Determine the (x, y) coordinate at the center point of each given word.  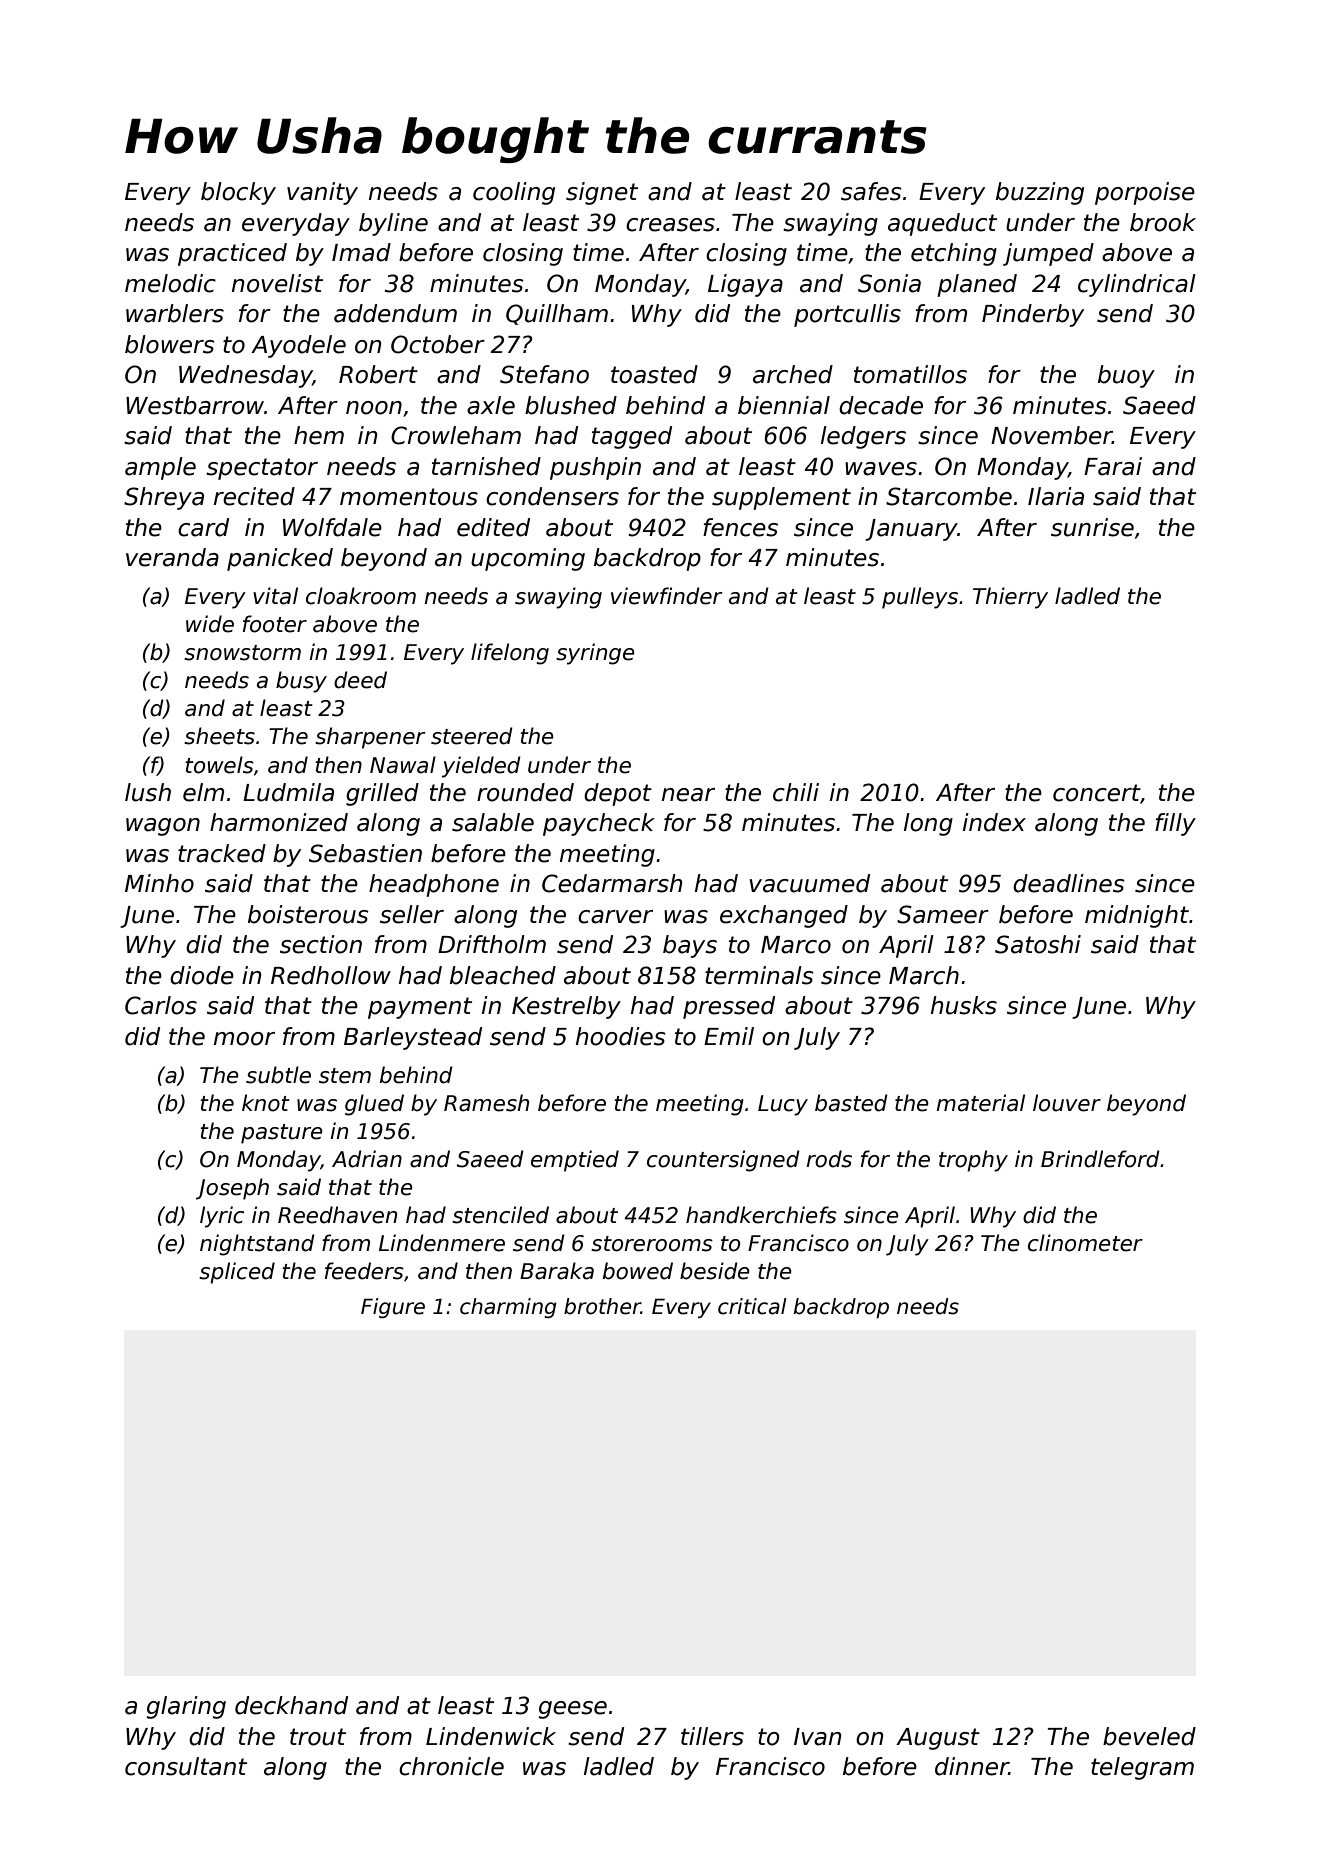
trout (318, 1737)
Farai (1113, 466)
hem (319, 435)
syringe (595, 654)
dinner (972, 1766)
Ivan (818, 1737)
